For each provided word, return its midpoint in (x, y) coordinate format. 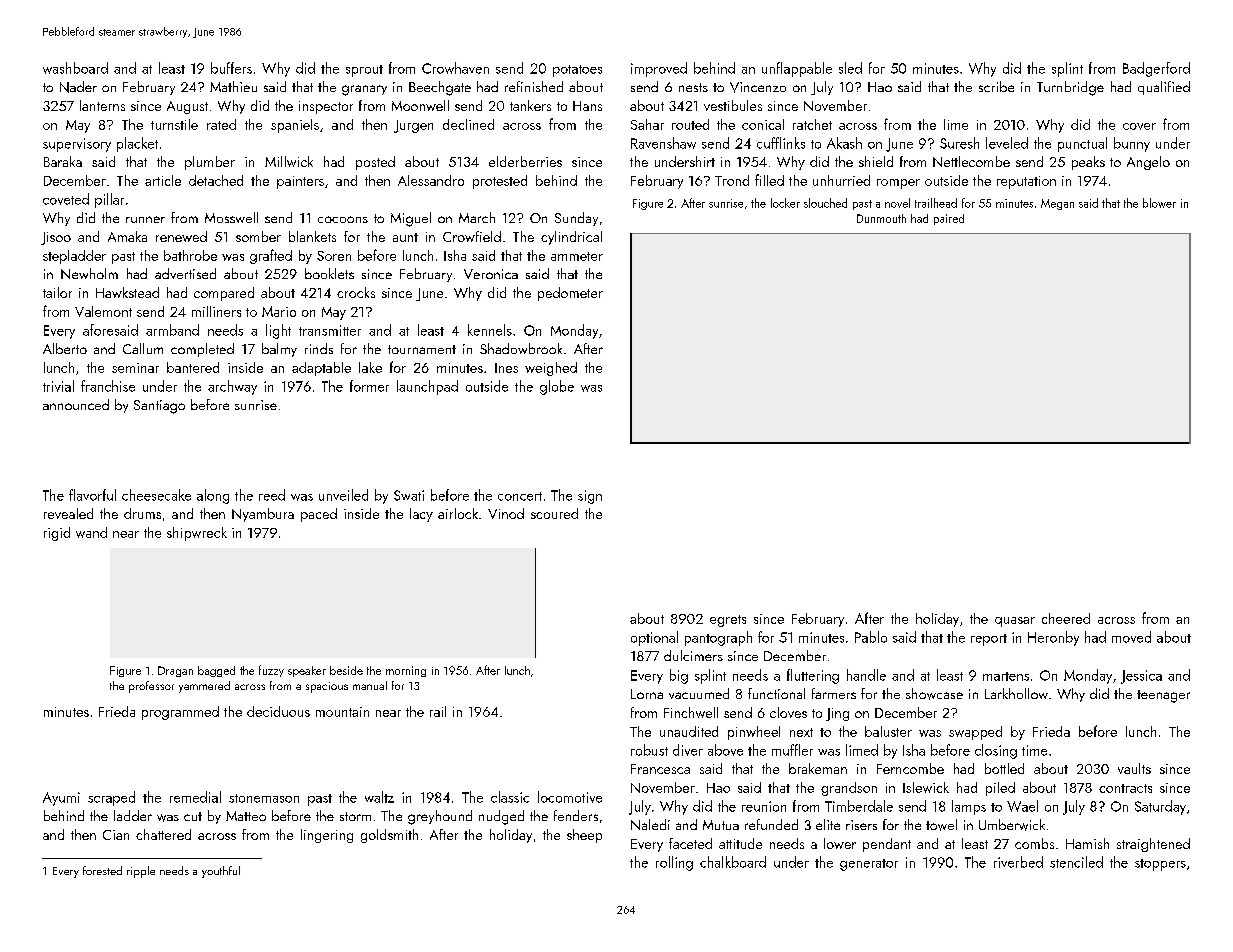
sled (850, 68)
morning (406, 671)
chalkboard (733, 862)
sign (590, 497)
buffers (231, 68)
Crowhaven (455, 68)
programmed (180, 713)
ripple (141, 872)
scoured (554, 513)
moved (1131, 637)
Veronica (491, 274)
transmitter (330, 330)
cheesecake (156, 495)
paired (949, 219)
